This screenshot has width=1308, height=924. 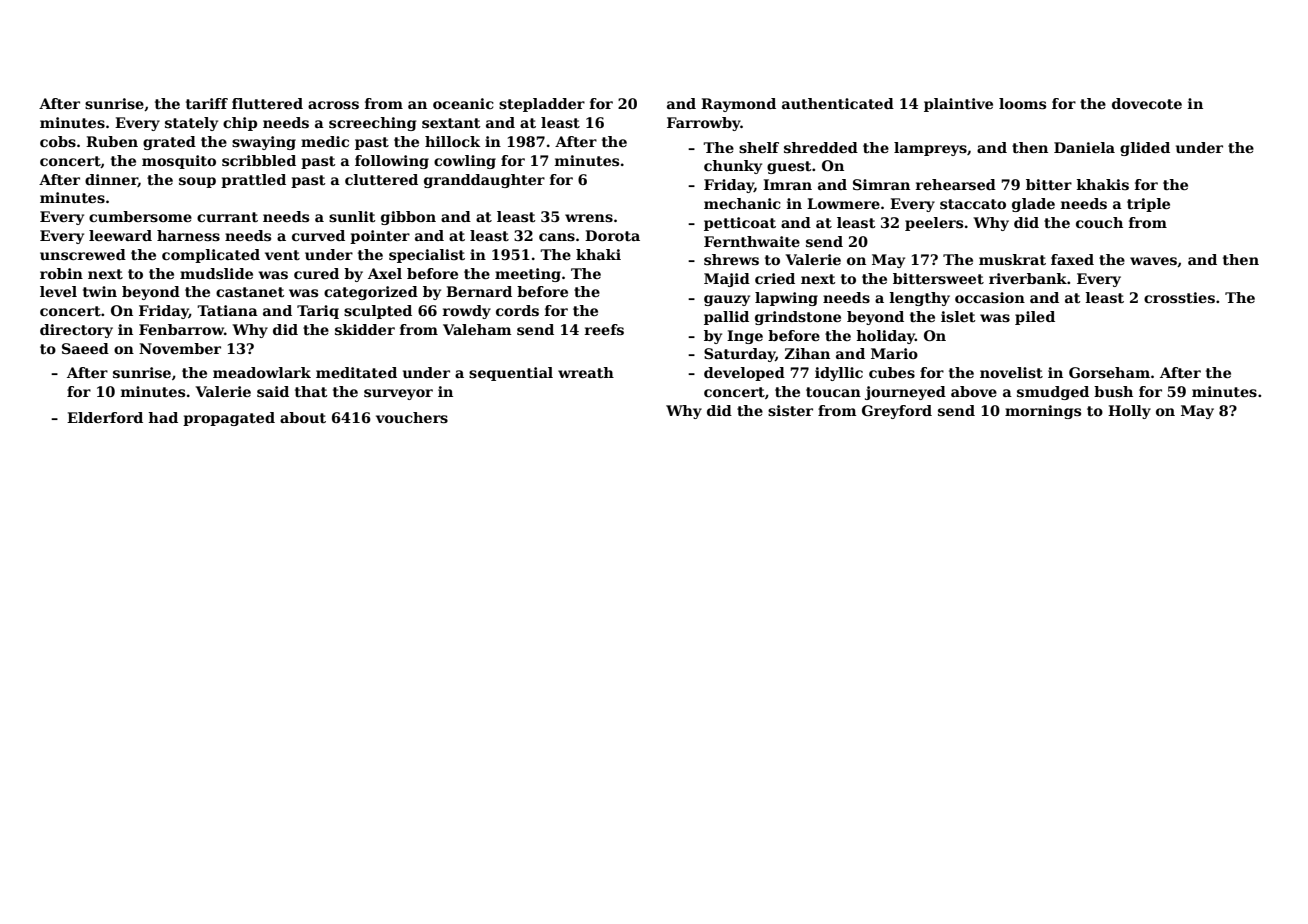 What do you see at coordinates (752, 241) in the screenshot?
I see `Fernthwaite` at bounding box center [752, 241].
